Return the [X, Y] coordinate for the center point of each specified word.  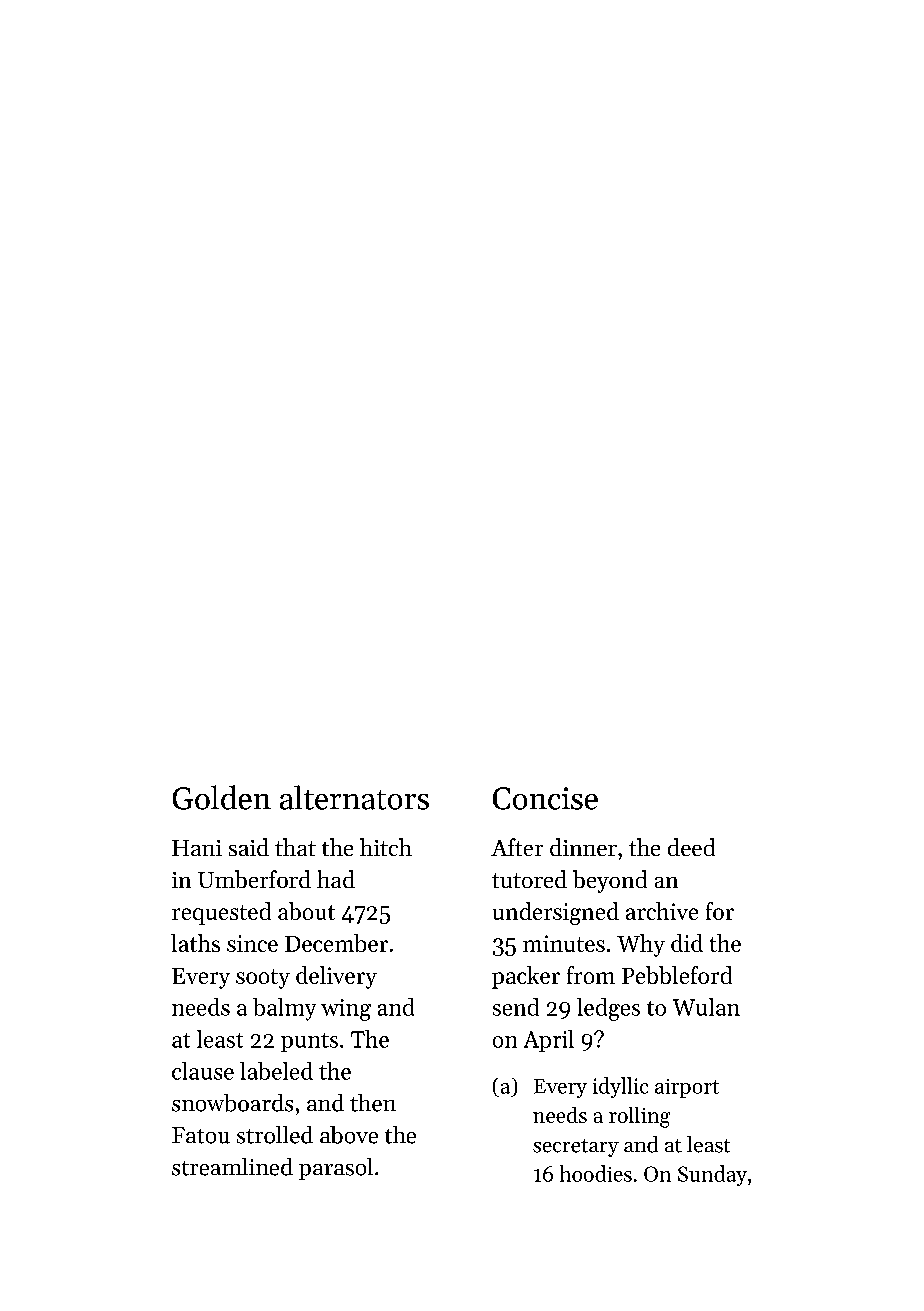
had [336, 879]
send [516, 1007]
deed [691, 847]
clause [203, 1071]
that [295, 847]
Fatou [201, 1135]
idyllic [620, 1087]
